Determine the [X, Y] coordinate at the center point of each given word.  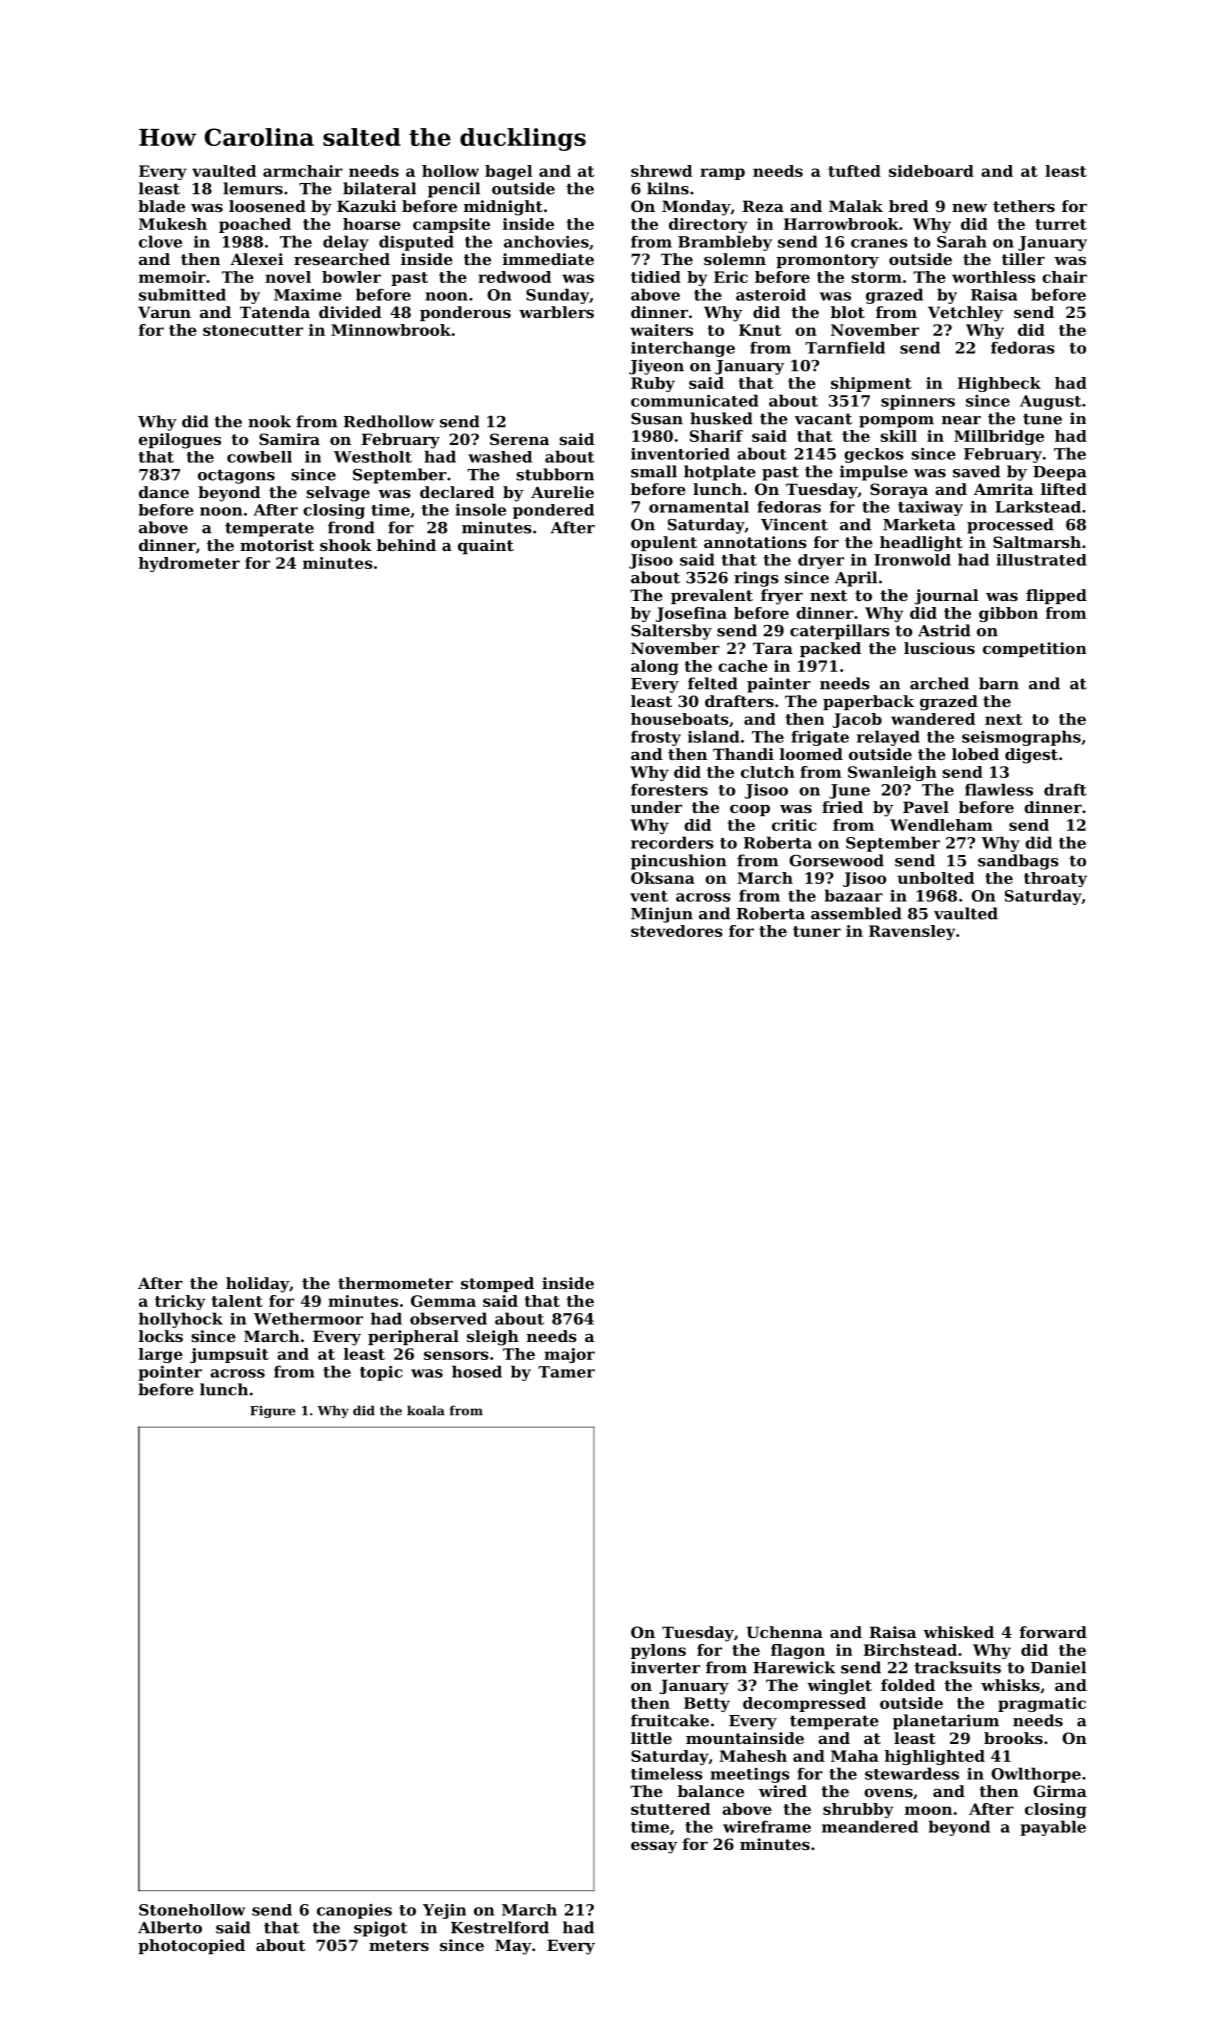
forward [1053, 1632]
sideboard [931, 171]
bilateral [379, 188]
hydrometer [189, 564]
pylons [658, 1651]
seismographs [1021, 738]
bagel [508, 172]
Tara [773, 648]
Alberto [170, 1927]
